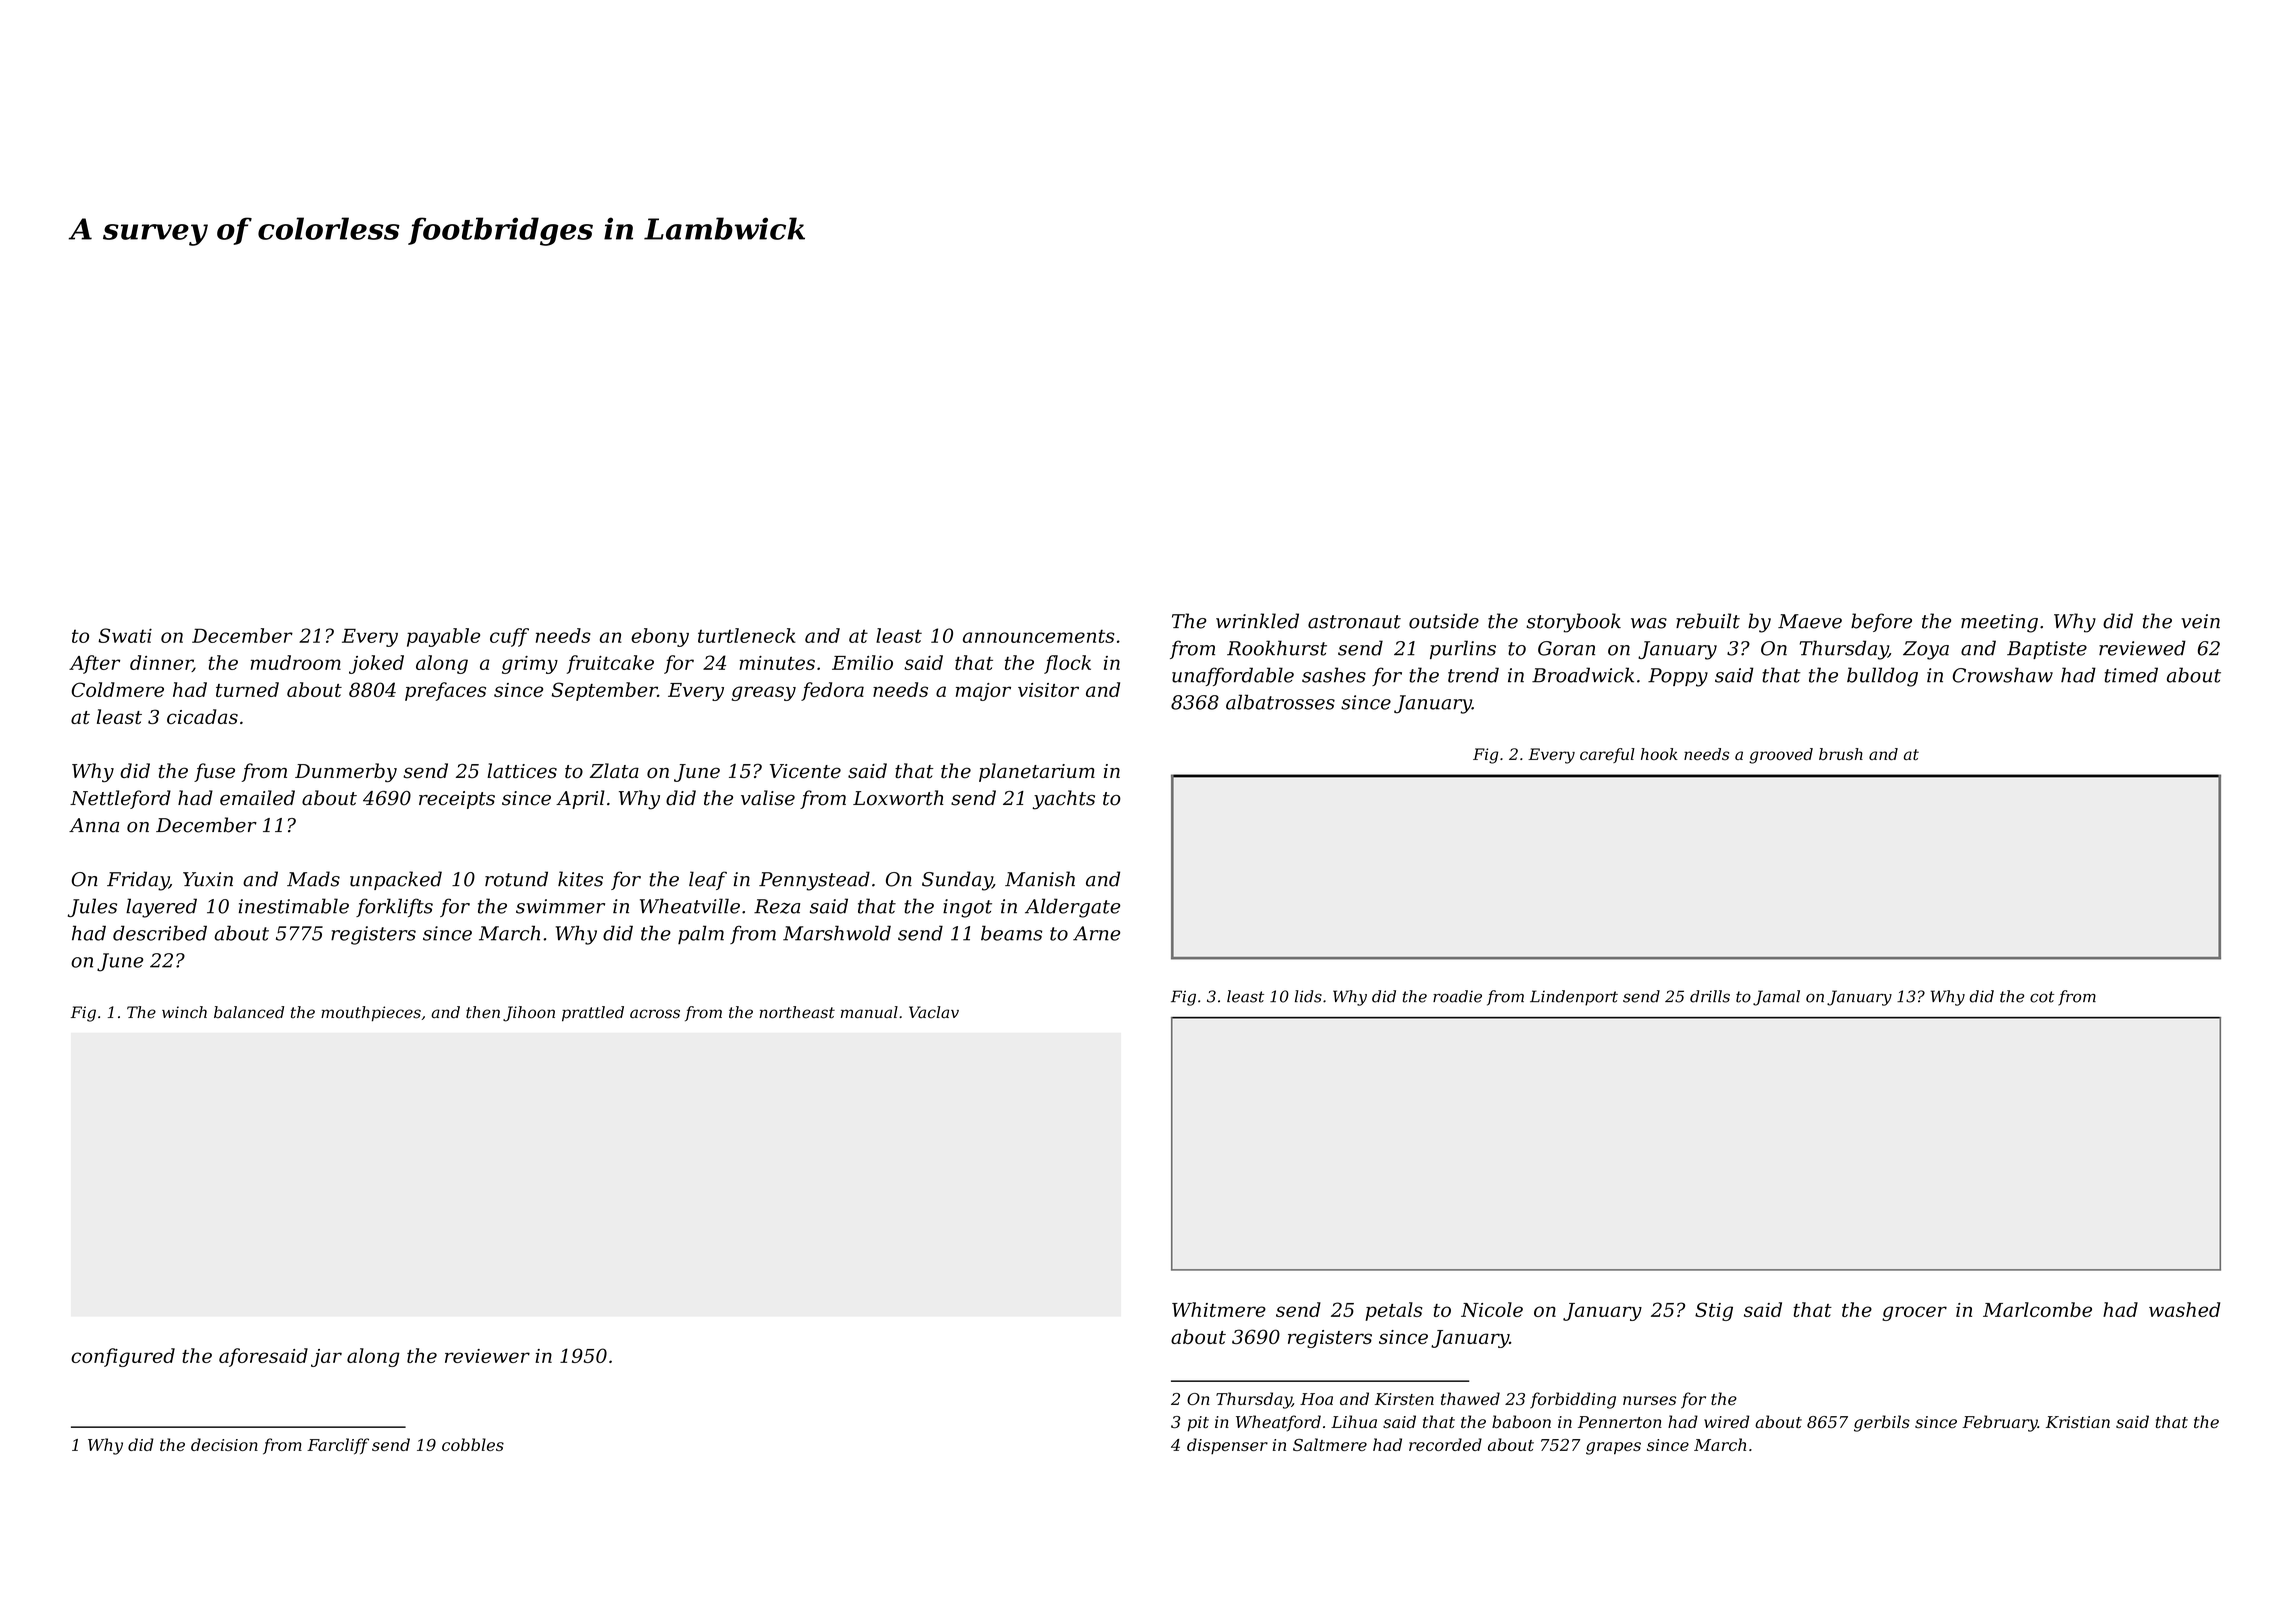 The image size is (2292, 1620). I want to click on payable, so click(443, 637).
